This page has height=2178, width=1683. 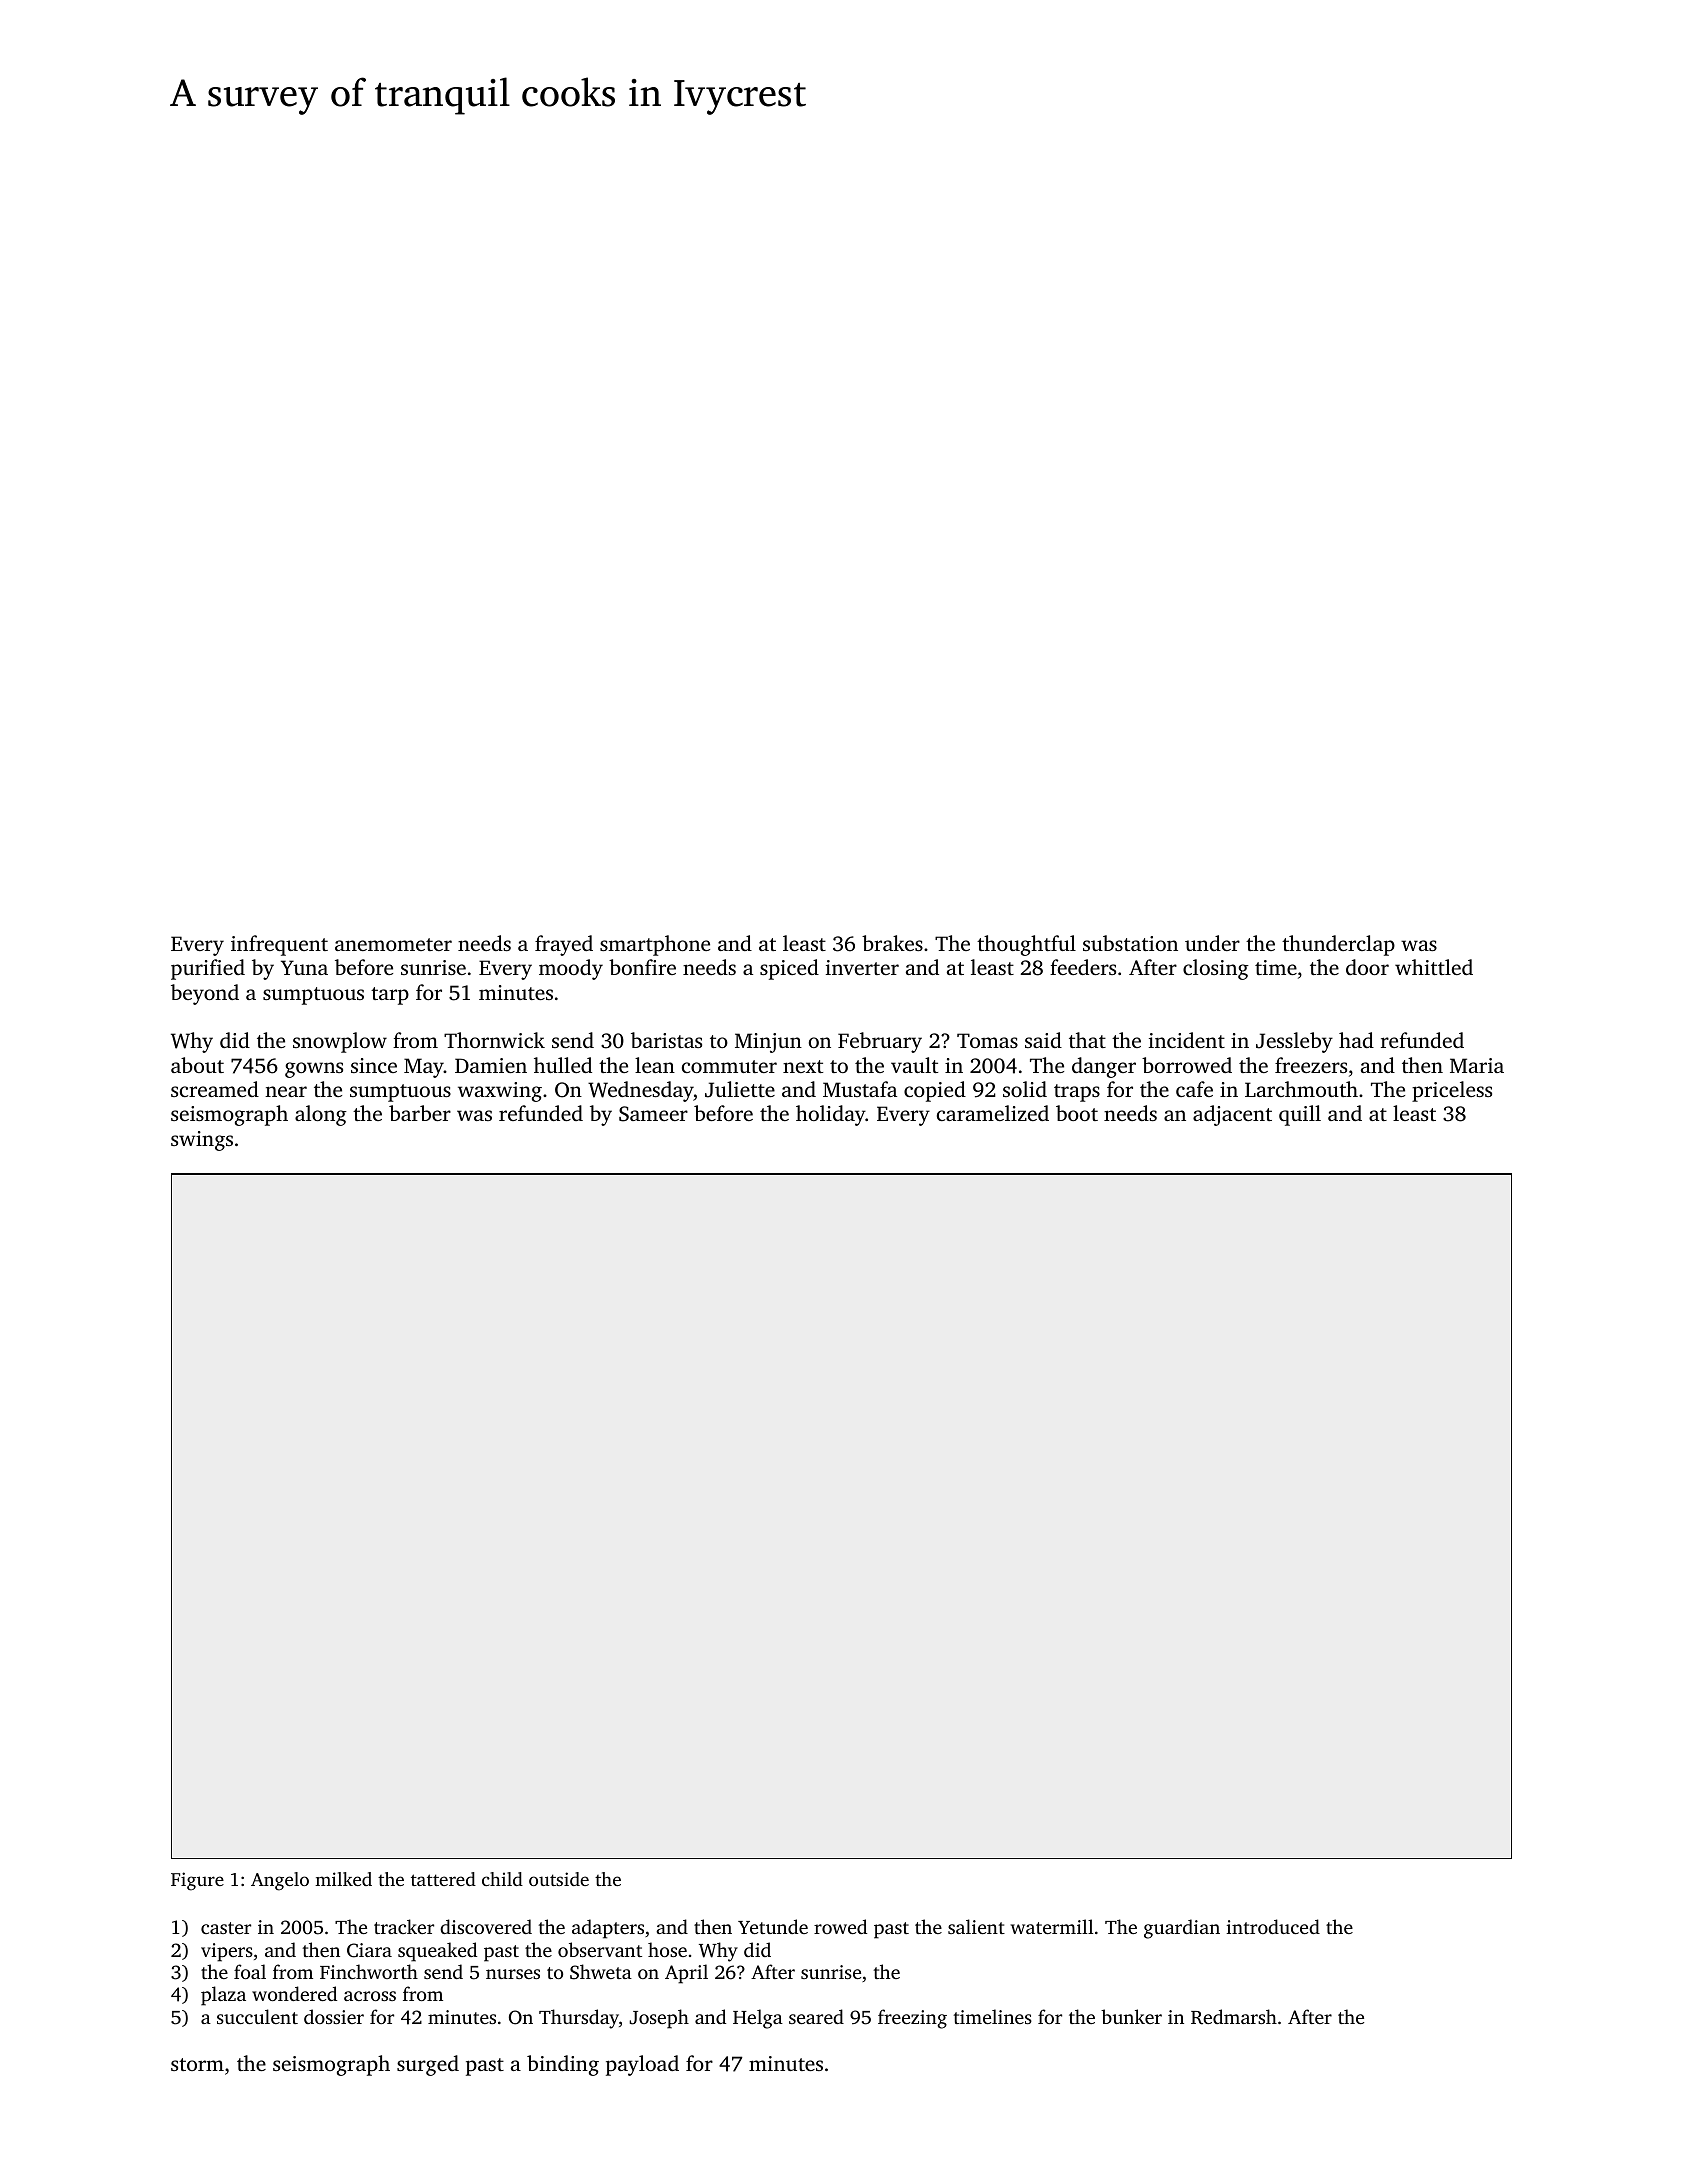 What do you see at coordinates (420, 1113) in the page?
I see `barber` at bounding box center [420, 1113].
